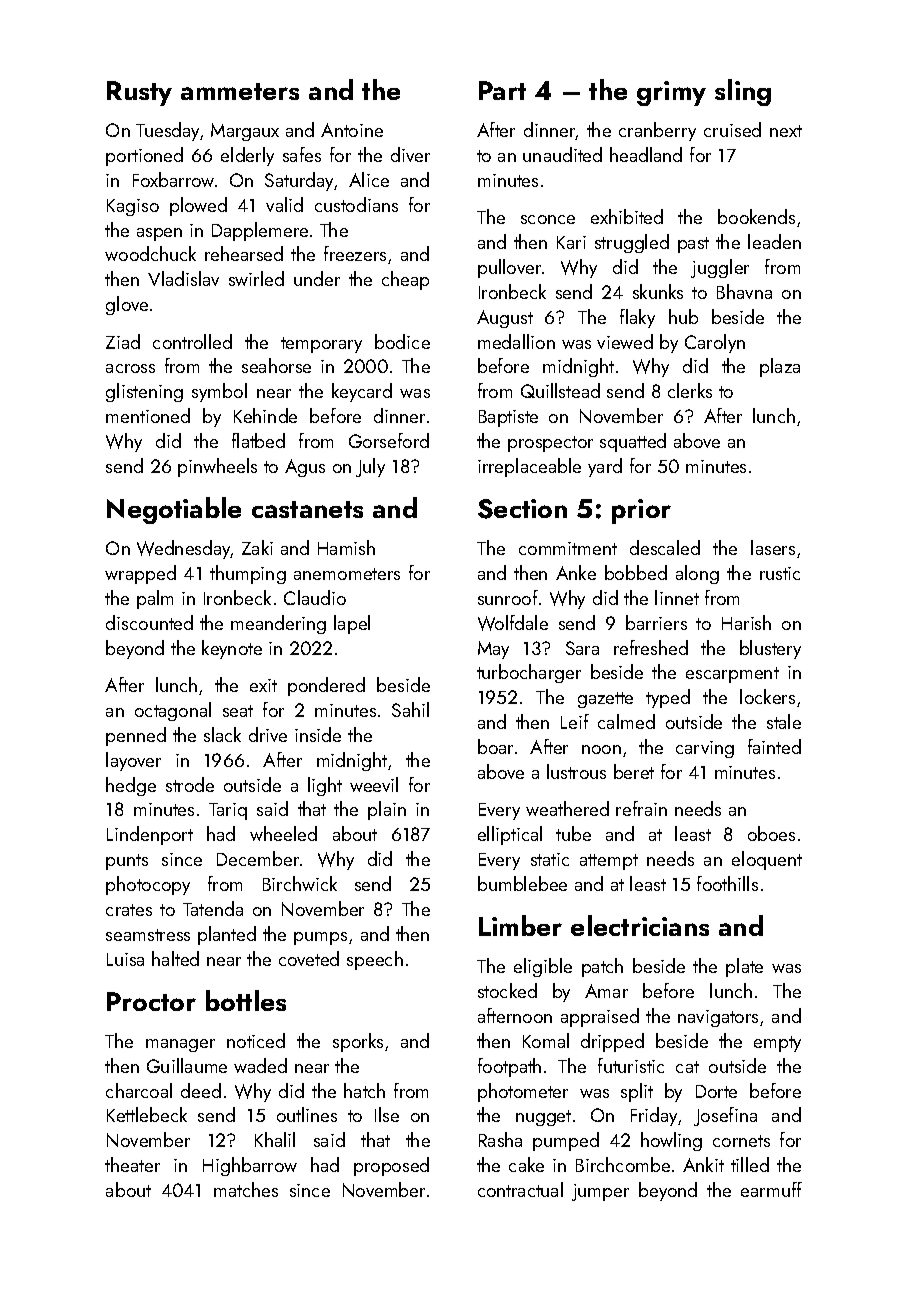 This screenshot has height=1316, width=908. Describe the element at coordinates (240, 91) in the screenshot. I see `ammeters` at that location.
